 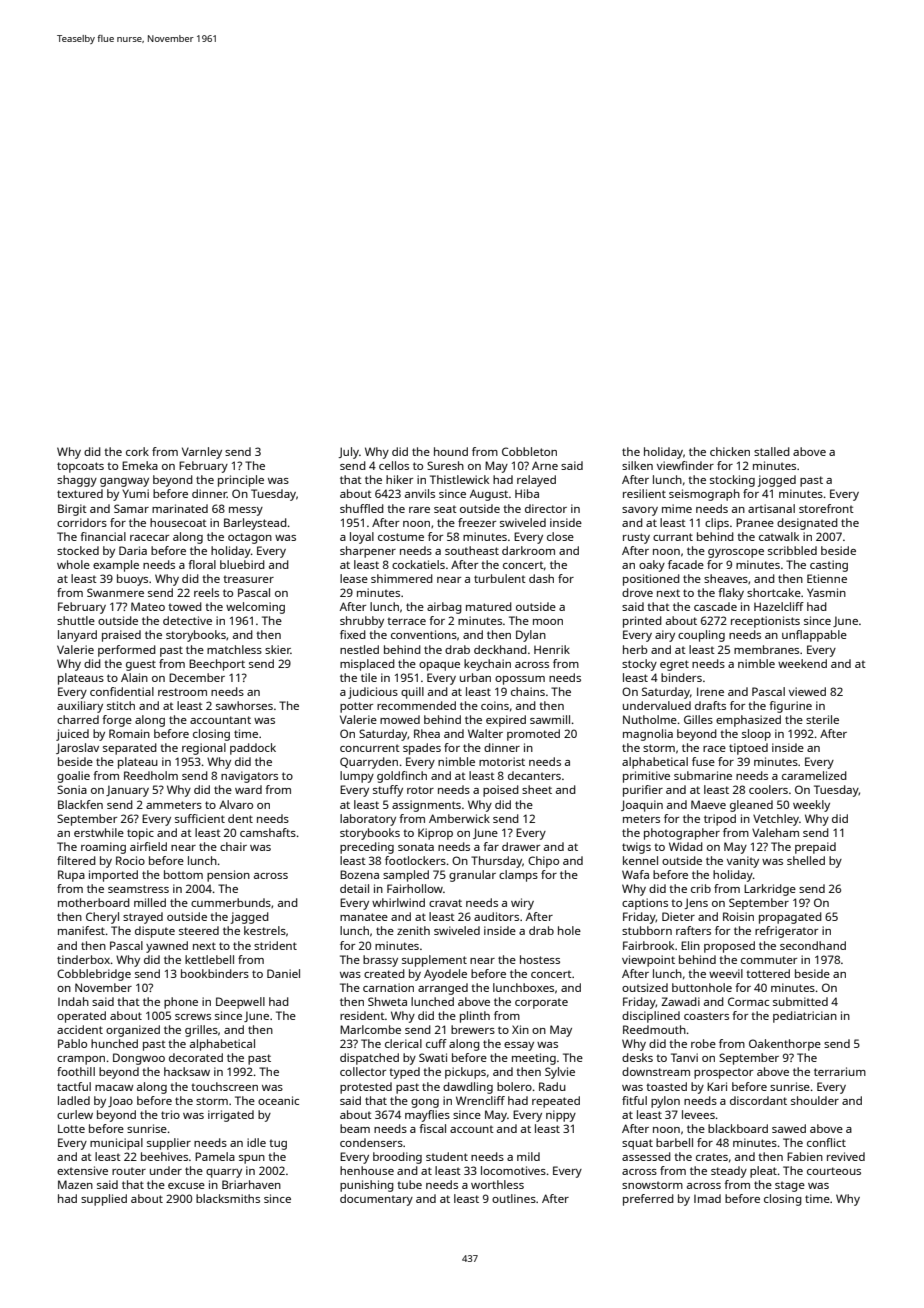 What do you see at coordinates (514, 1198) in the image?
I see `outlines` at bounding box center [514, 1198].
